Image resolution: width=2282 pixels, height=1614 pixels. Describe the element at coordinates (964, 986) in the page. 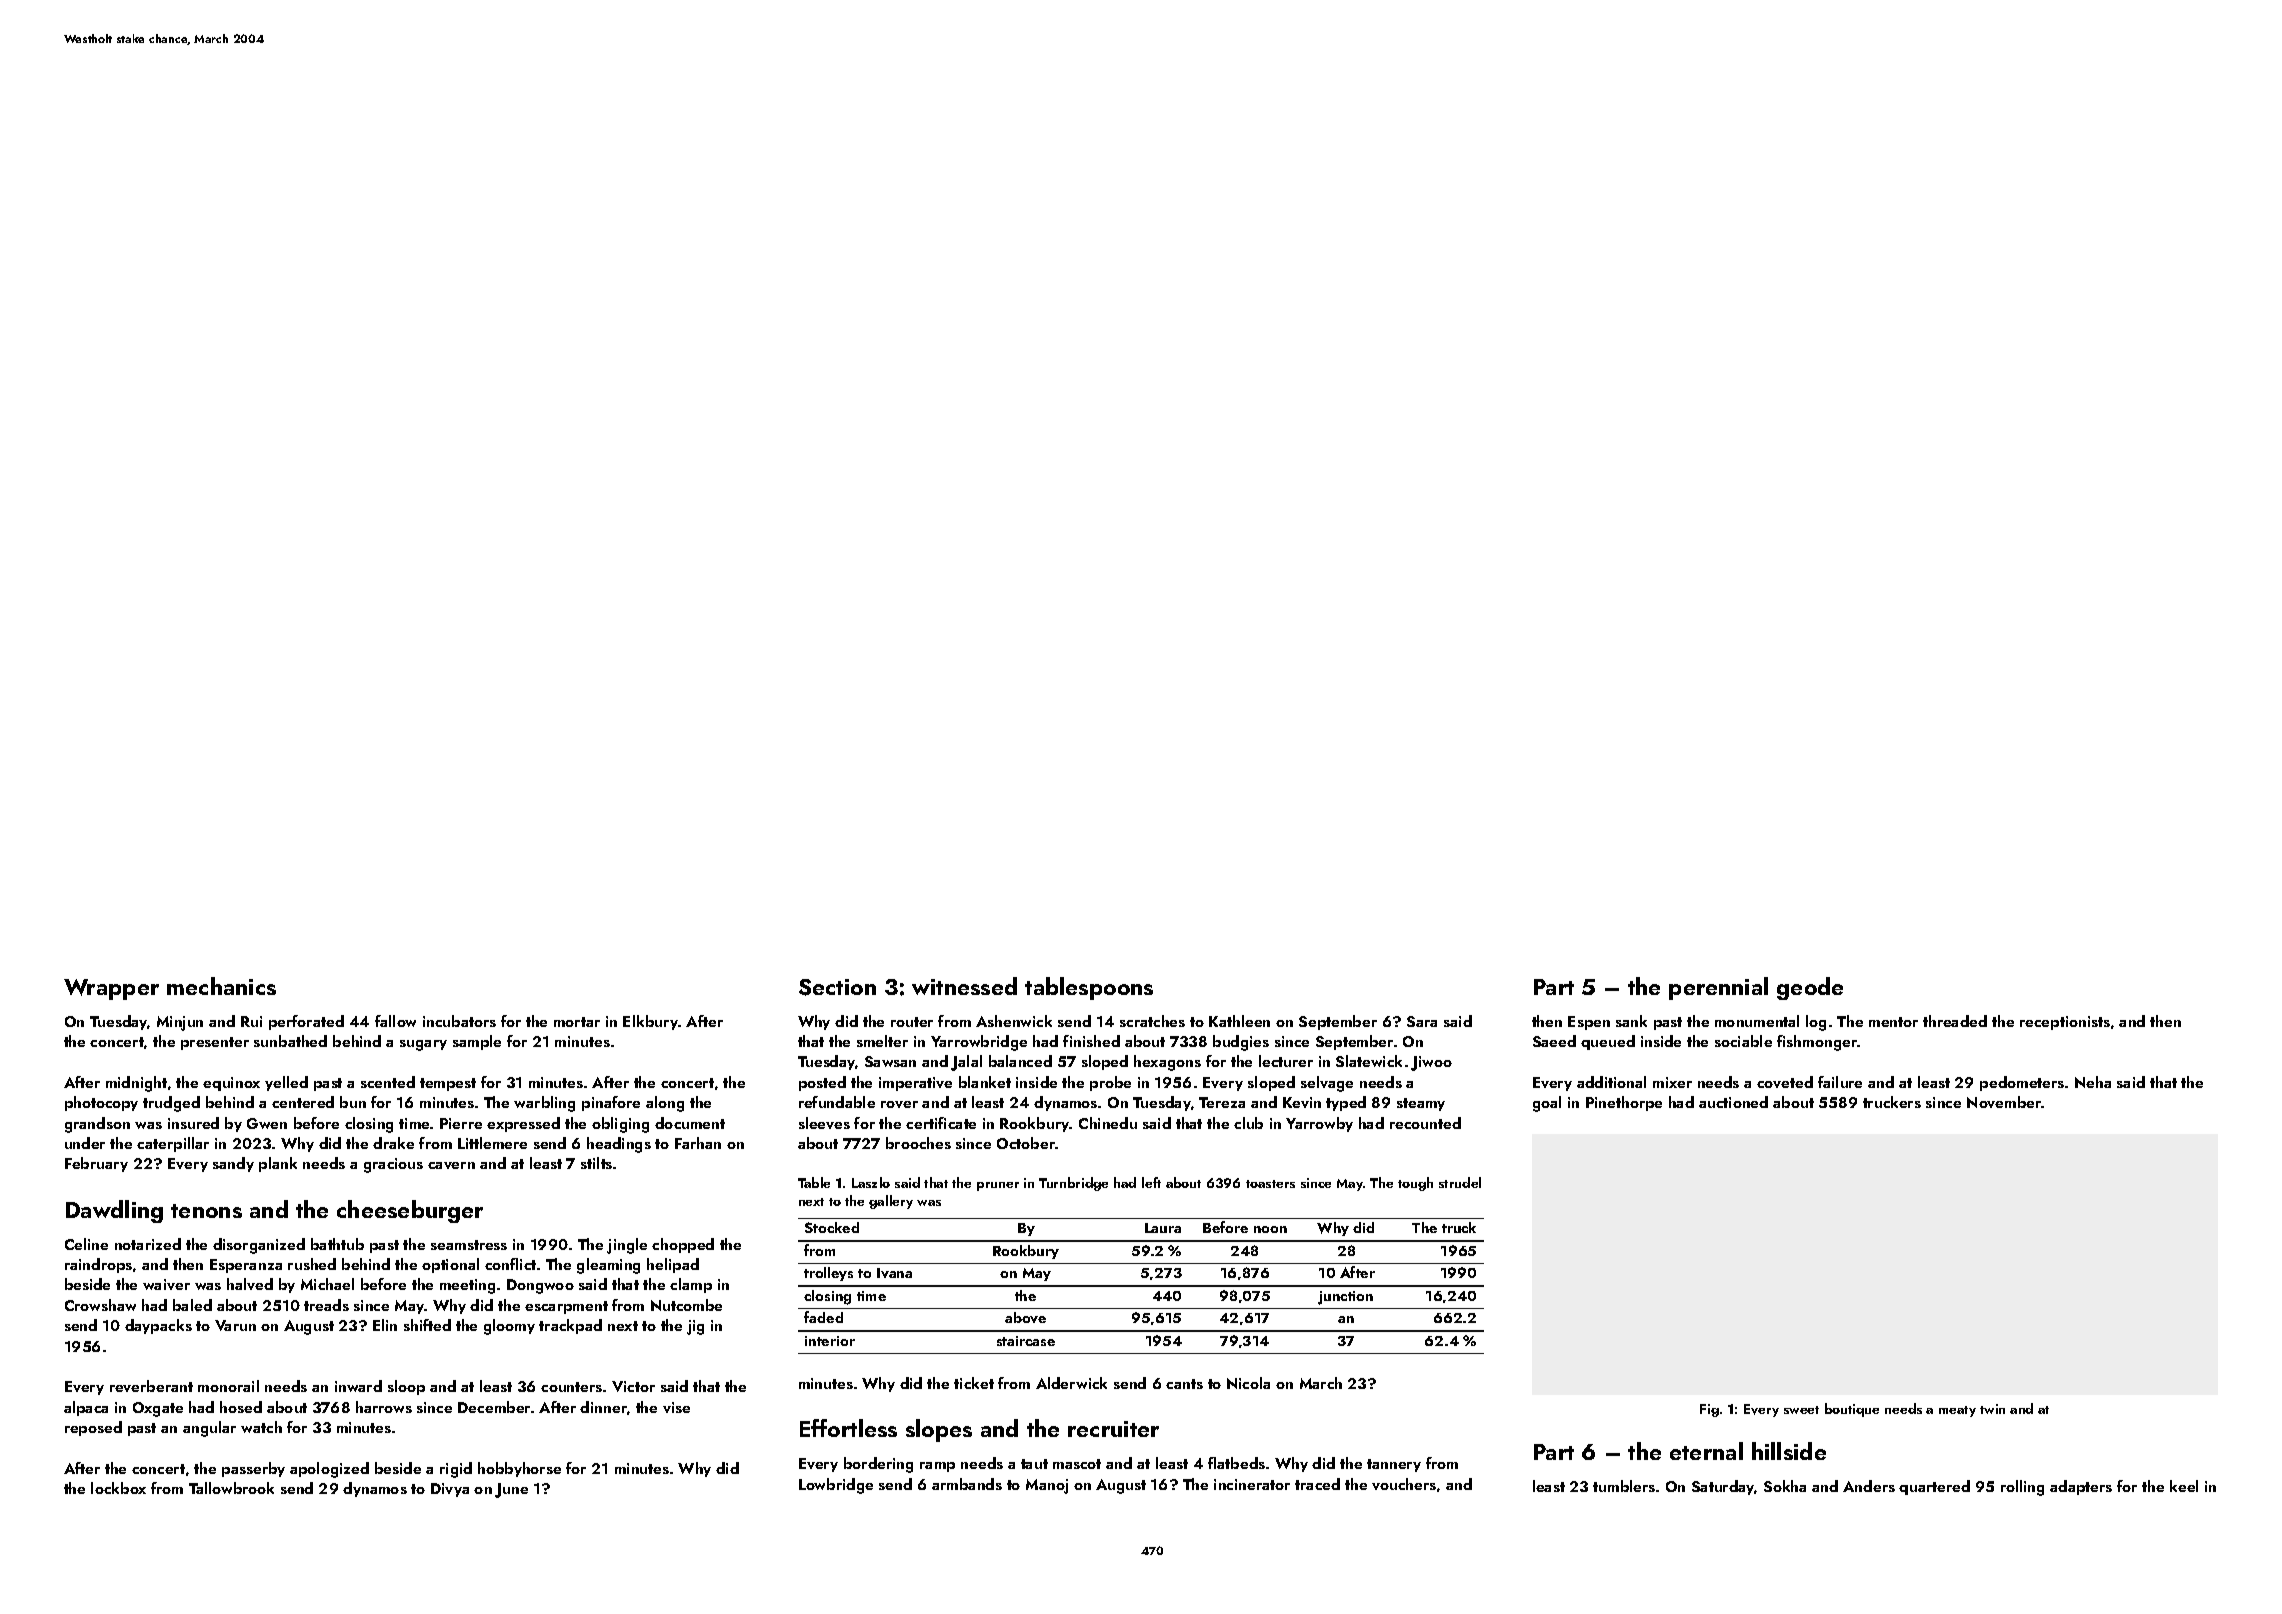

I see `witnessed` at that location.
